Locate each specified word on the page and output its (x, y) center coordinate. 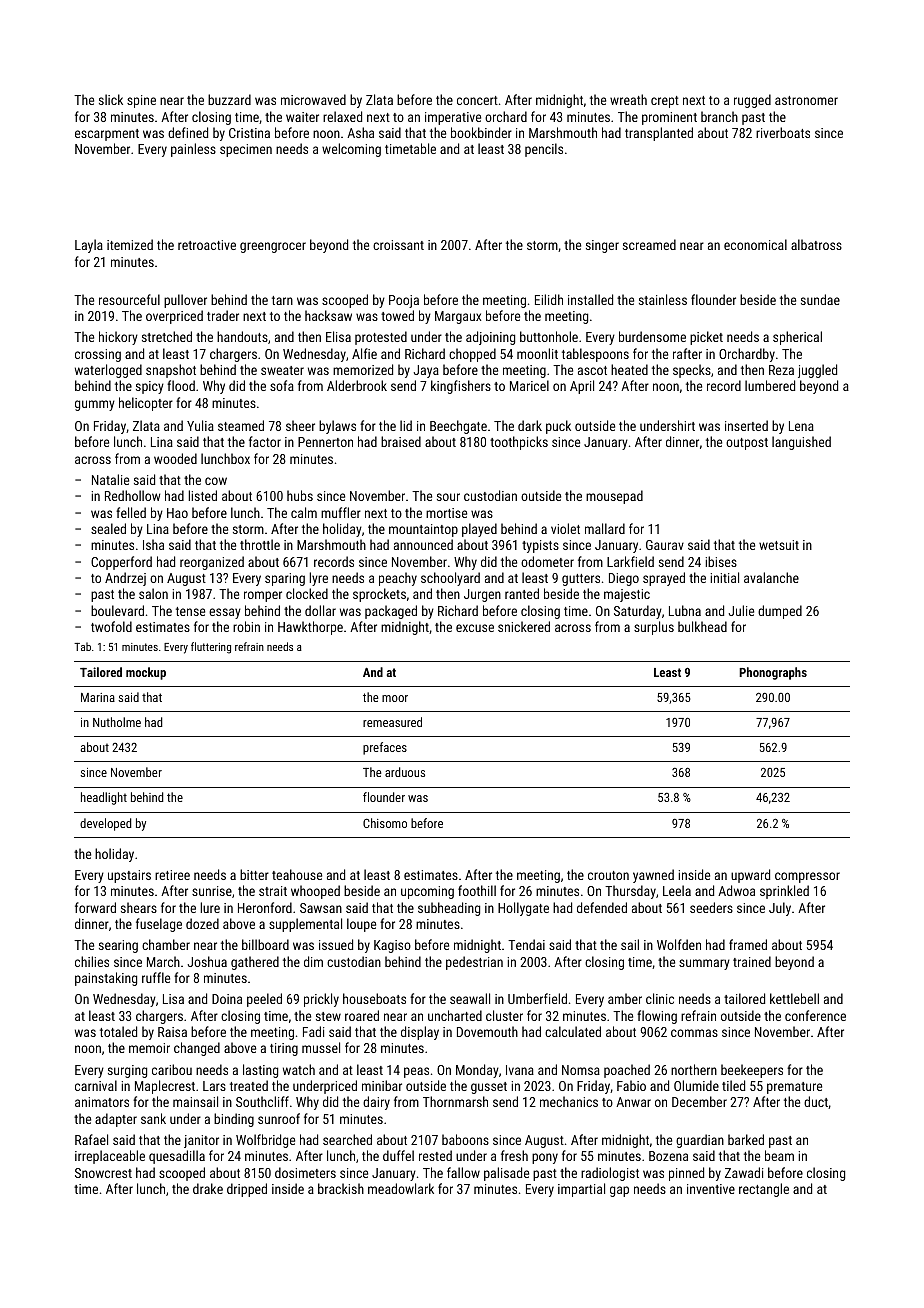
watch (299, 1069)
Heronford (265, 907)
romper (263, 596)
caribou (172, 1069)
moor (395, 698)
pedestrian (474, 963)
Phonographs (773, 673)
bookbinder (481, 132)
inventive (711, 1189)
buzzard (229, 99)
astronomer (806, 100)
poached (627, 1071)
